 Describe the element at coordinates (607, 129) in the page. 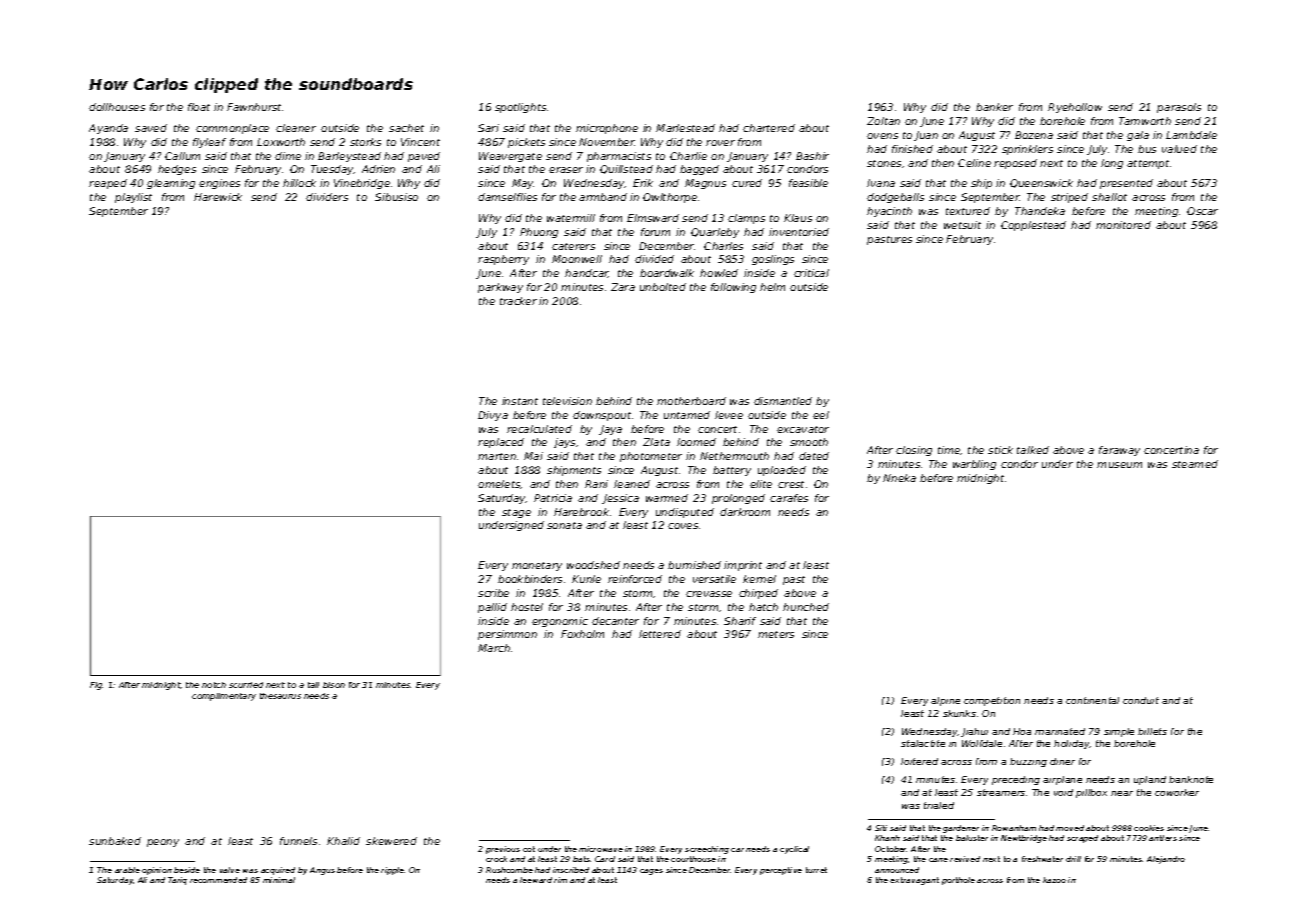

I see `microphone` at that location.
